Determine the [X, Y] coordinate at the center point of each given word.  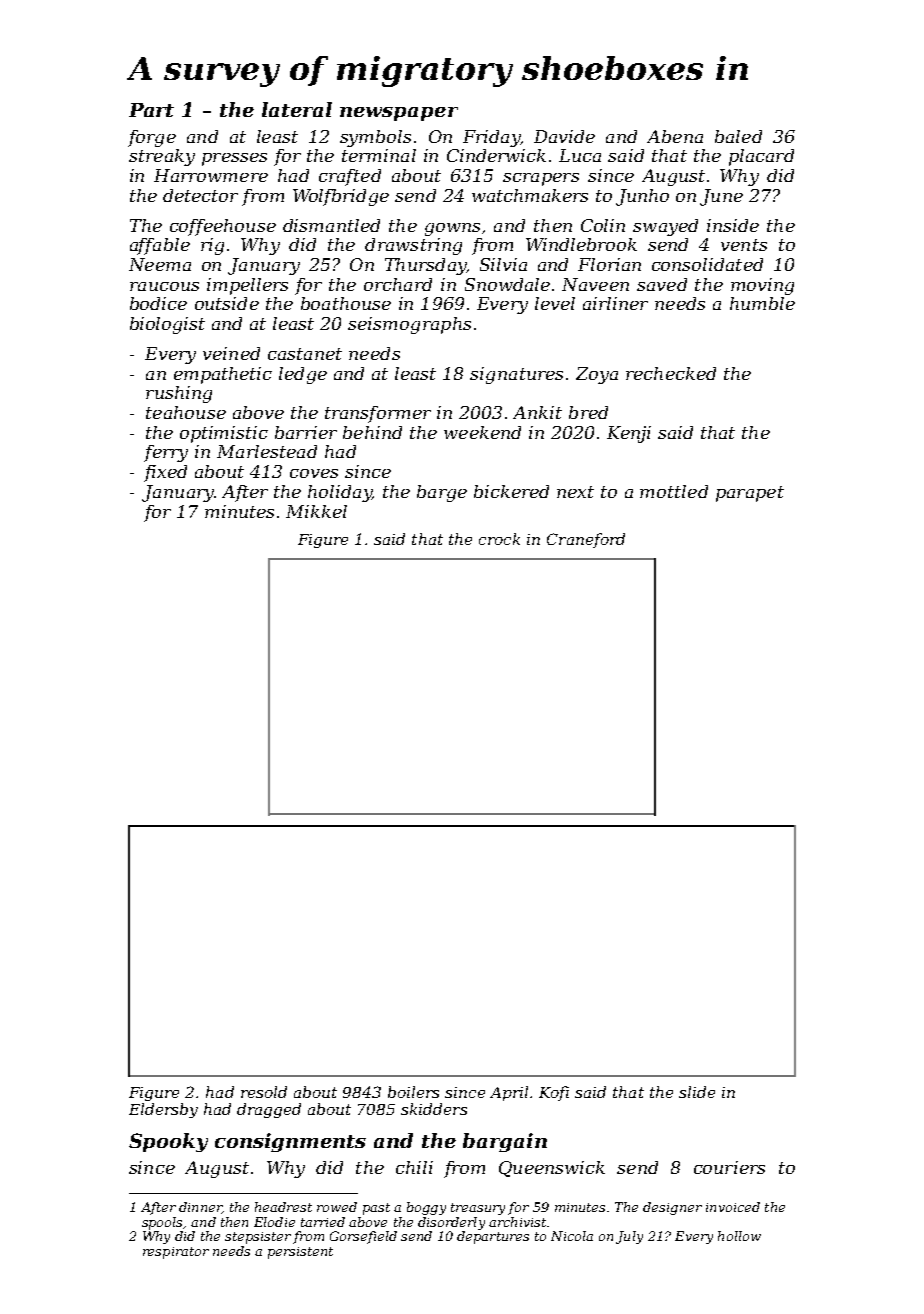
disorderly [451, 1223]
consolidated [707, 264]
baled [738, 136]
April [509, 1093]
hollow [739, 1236]
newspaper [399, 114]
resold [264, 1092]
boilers [413, 1092]
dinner [200, 1208]
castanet [305, 354]
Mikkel [316, 511]
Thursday [425, 266]
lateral [297, 109]
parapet [750, 494]
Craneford [586, 540]
